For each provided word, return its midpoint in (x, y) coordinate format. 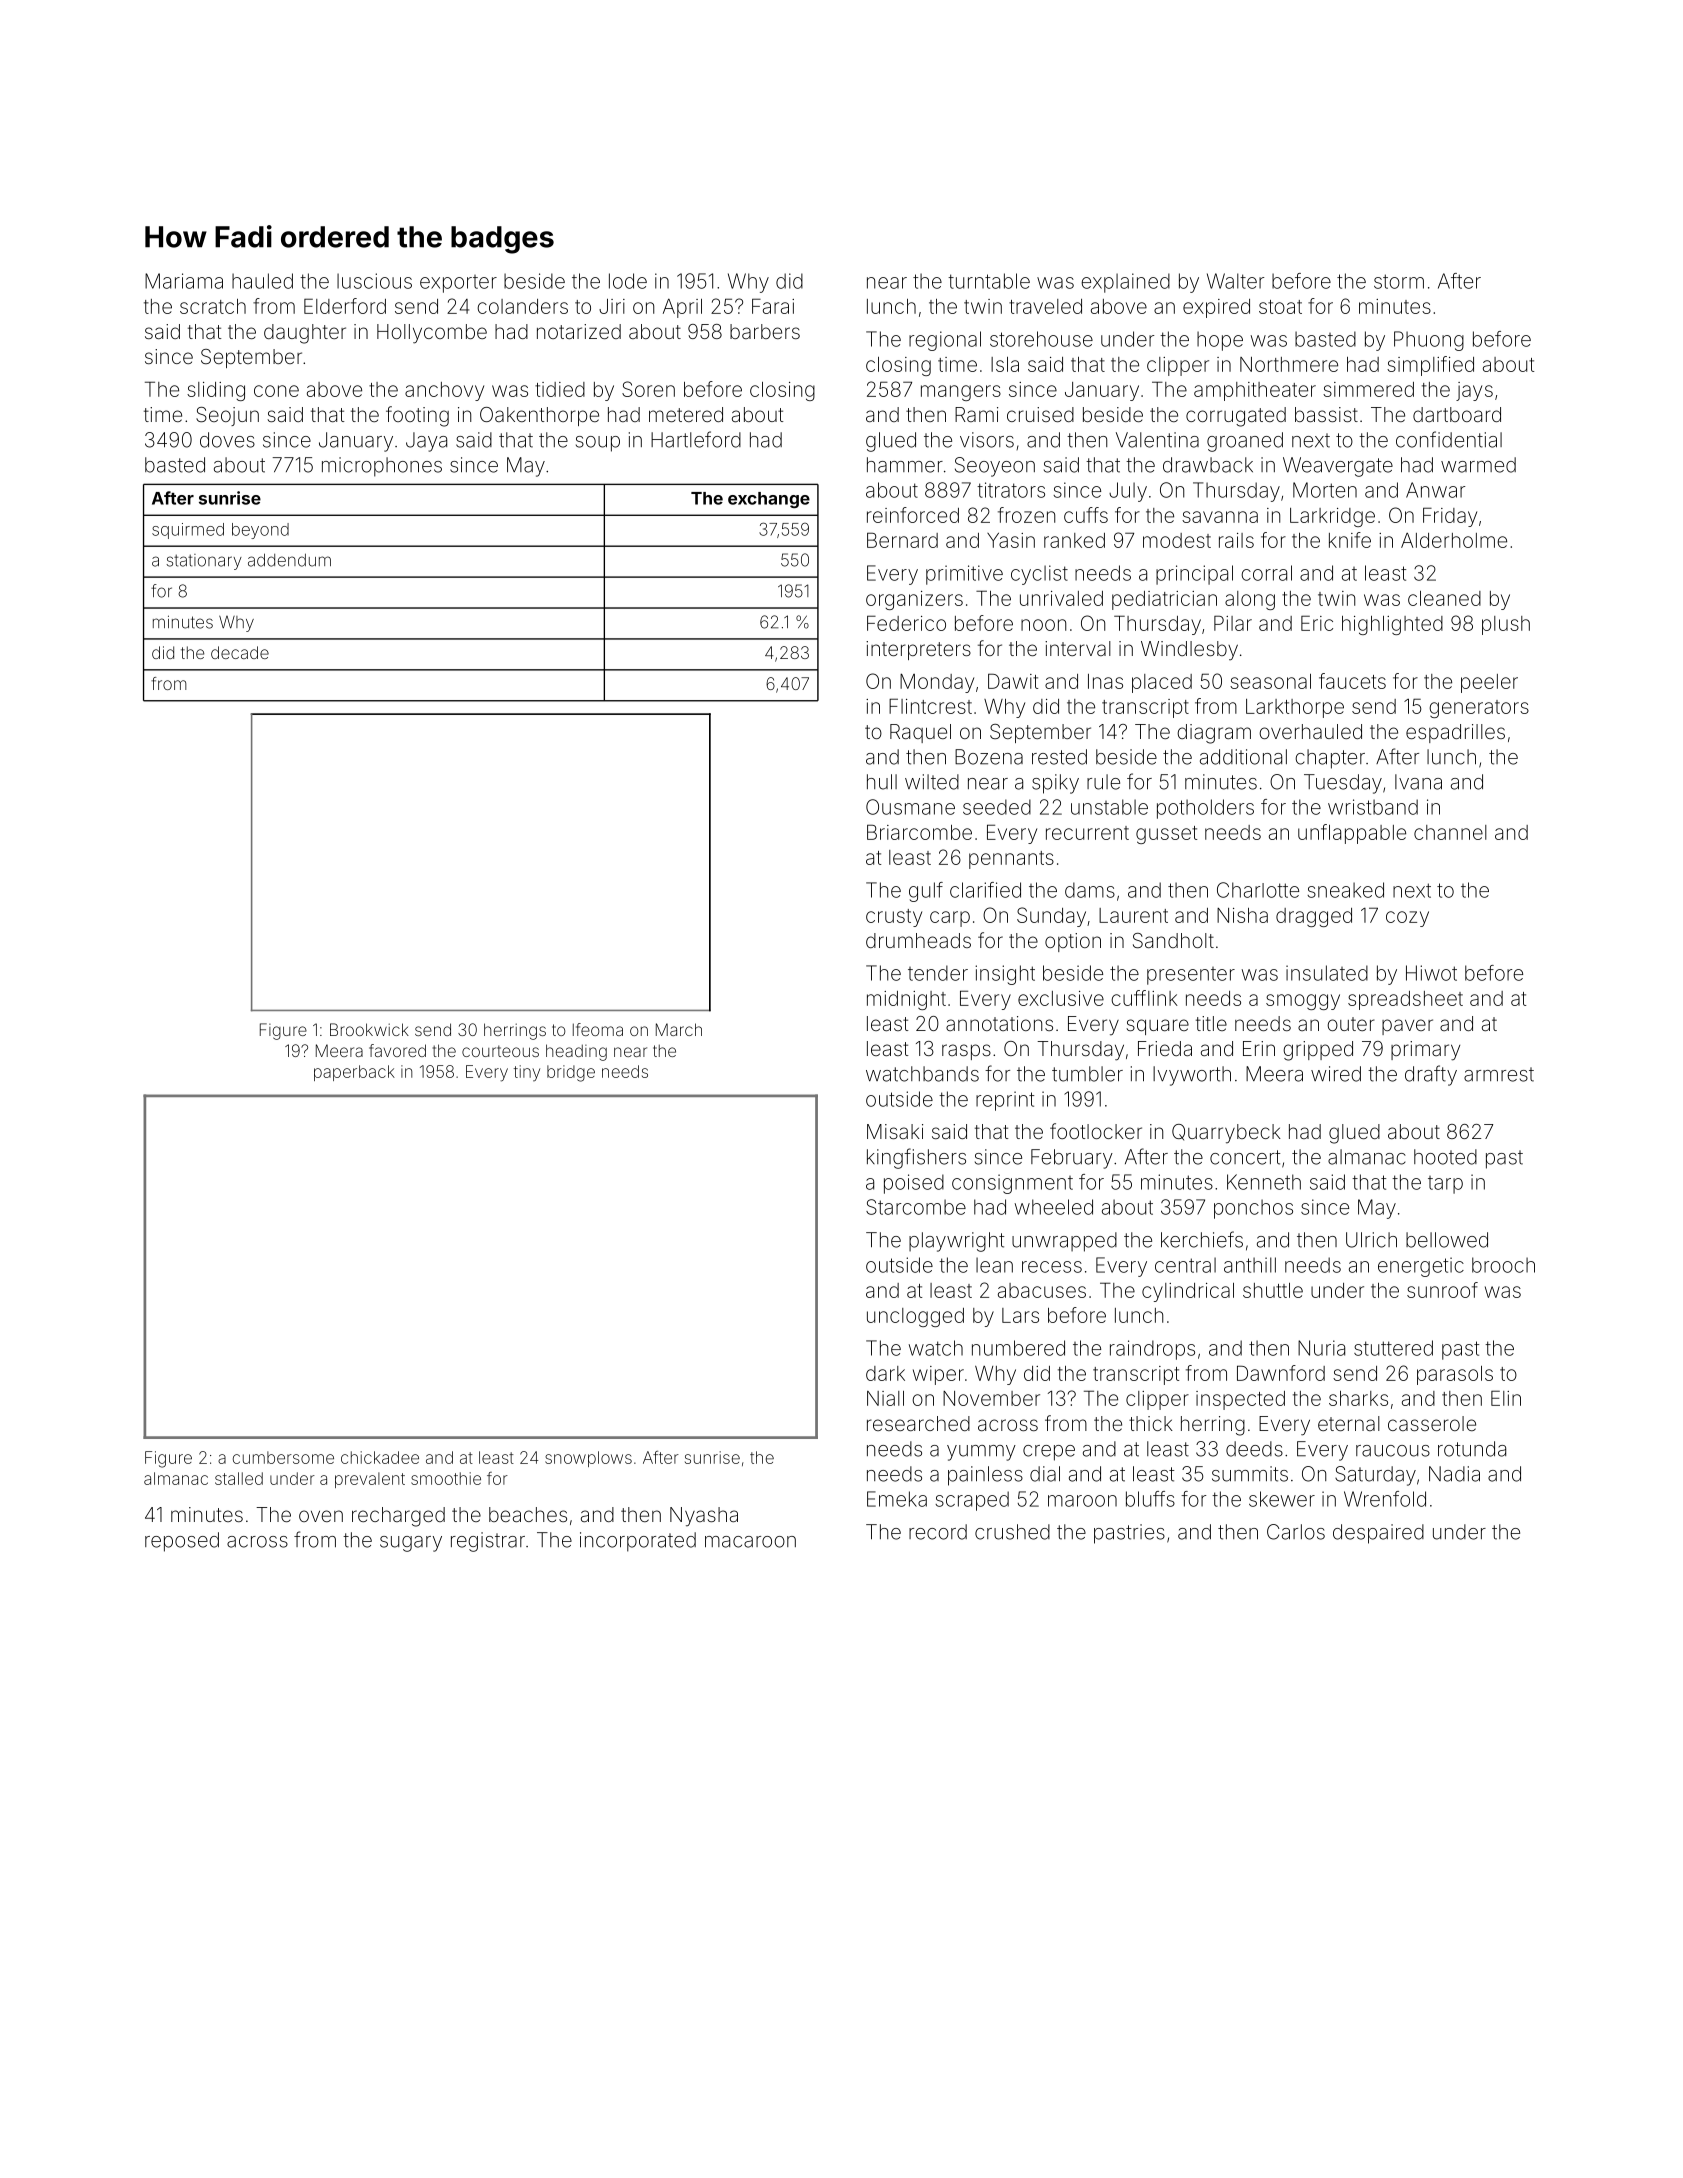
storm (1399, 281)
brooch (1503, 1265)
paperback (354, 1073)
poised (914, 1184)
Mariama (184, 281)
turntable (989, 281)
